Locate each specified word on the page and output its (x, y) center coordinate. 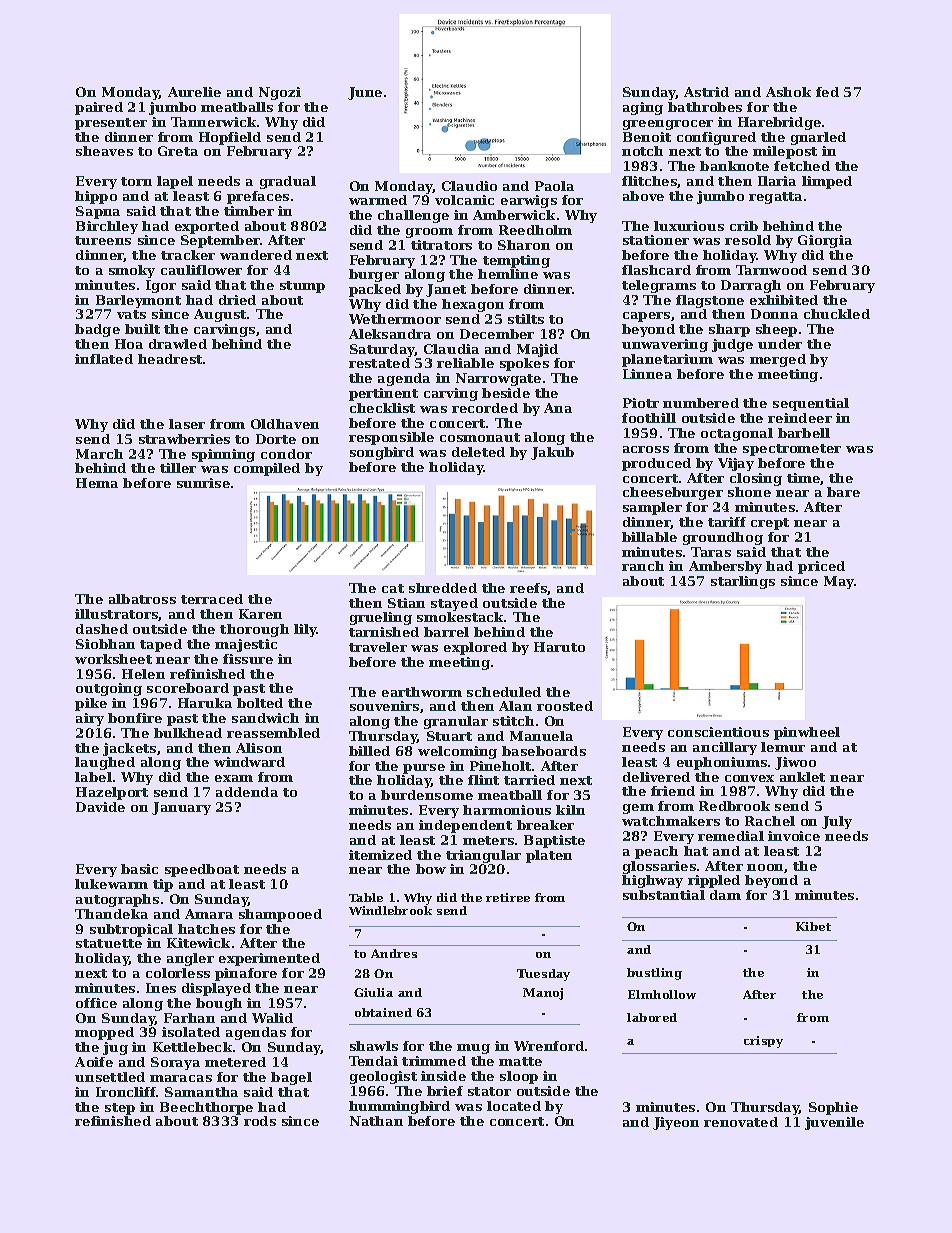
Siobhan (105, 644)
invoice (794, 836)
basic (139, 869)
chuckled (837, 314)
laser (187, 424)
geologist (383, 1077)
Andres (394, 953)
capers (646, 317)
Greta (178, 151)
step (120, 1109)
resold (748, 240)
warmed (378, 200)
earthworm (422, 692)
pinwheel (807, 733)
